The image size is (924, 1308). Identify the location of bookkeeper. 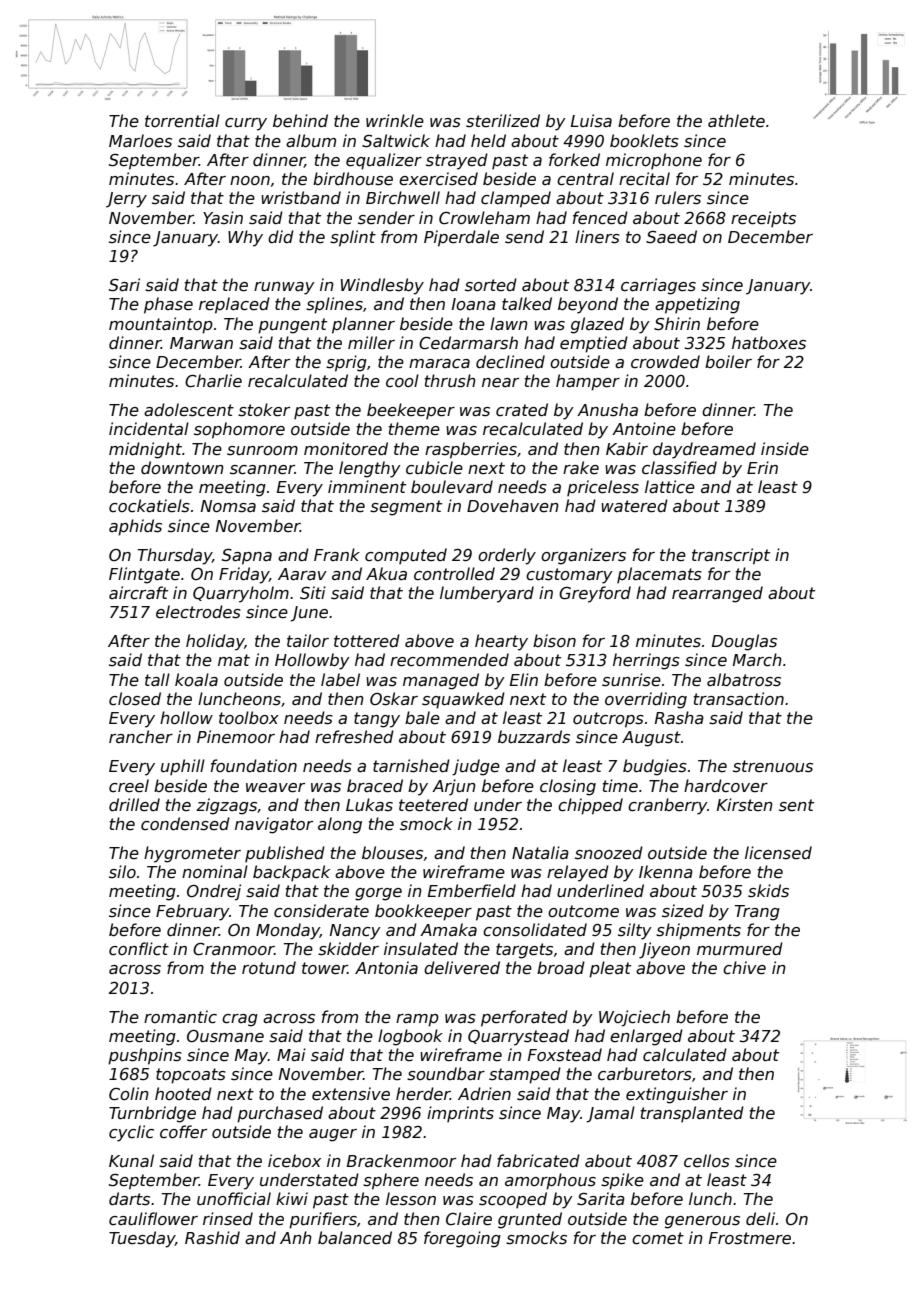
(423, 912).
